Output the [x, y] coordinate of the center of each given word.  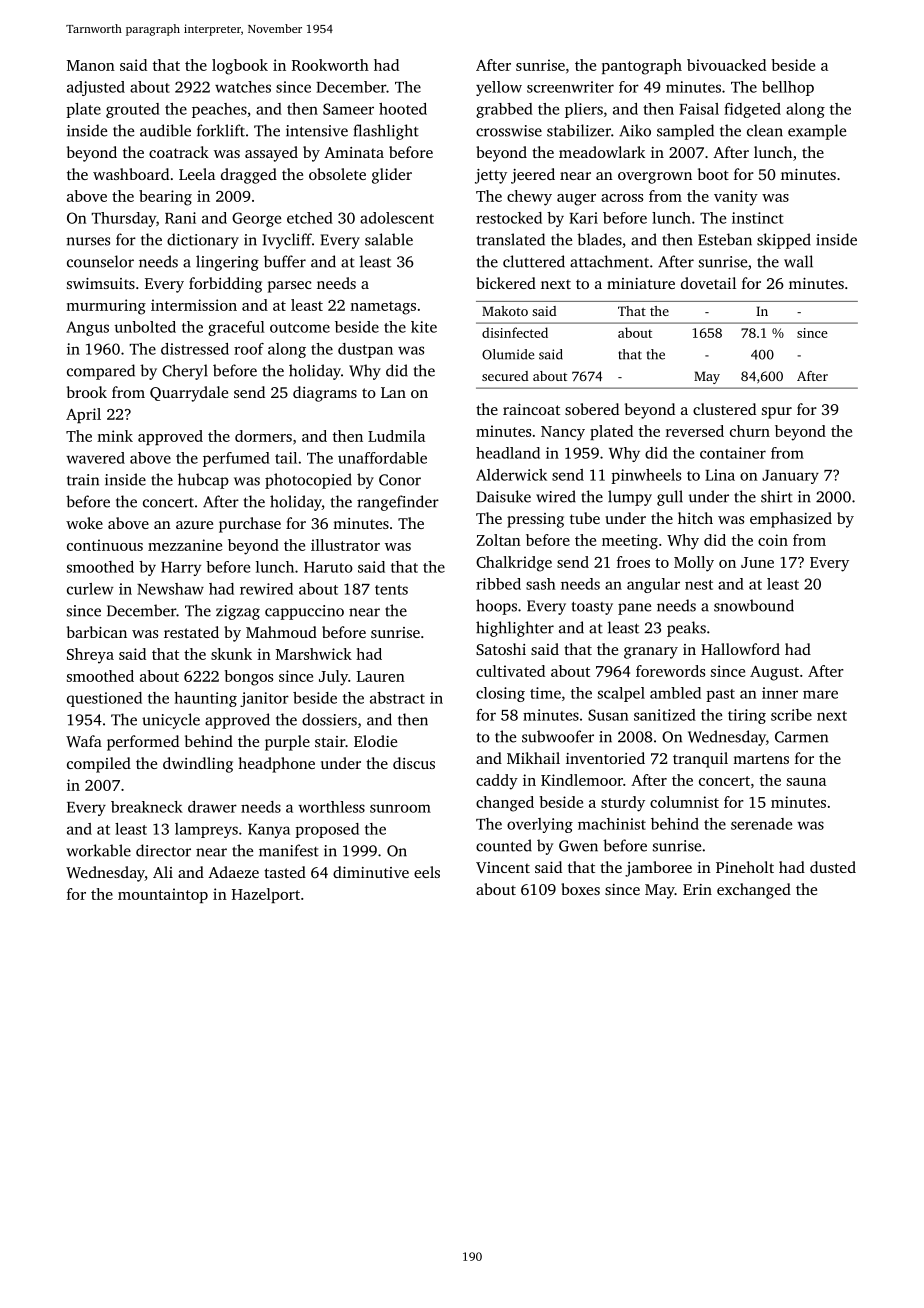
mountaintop [163, 895]
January [790, 477]
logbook [240, 67]
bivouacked [726, 65]
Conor [400, 480]
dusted [833, 867]
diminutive [371, 872]
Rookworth [330, 65]
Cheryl [185, 372]
